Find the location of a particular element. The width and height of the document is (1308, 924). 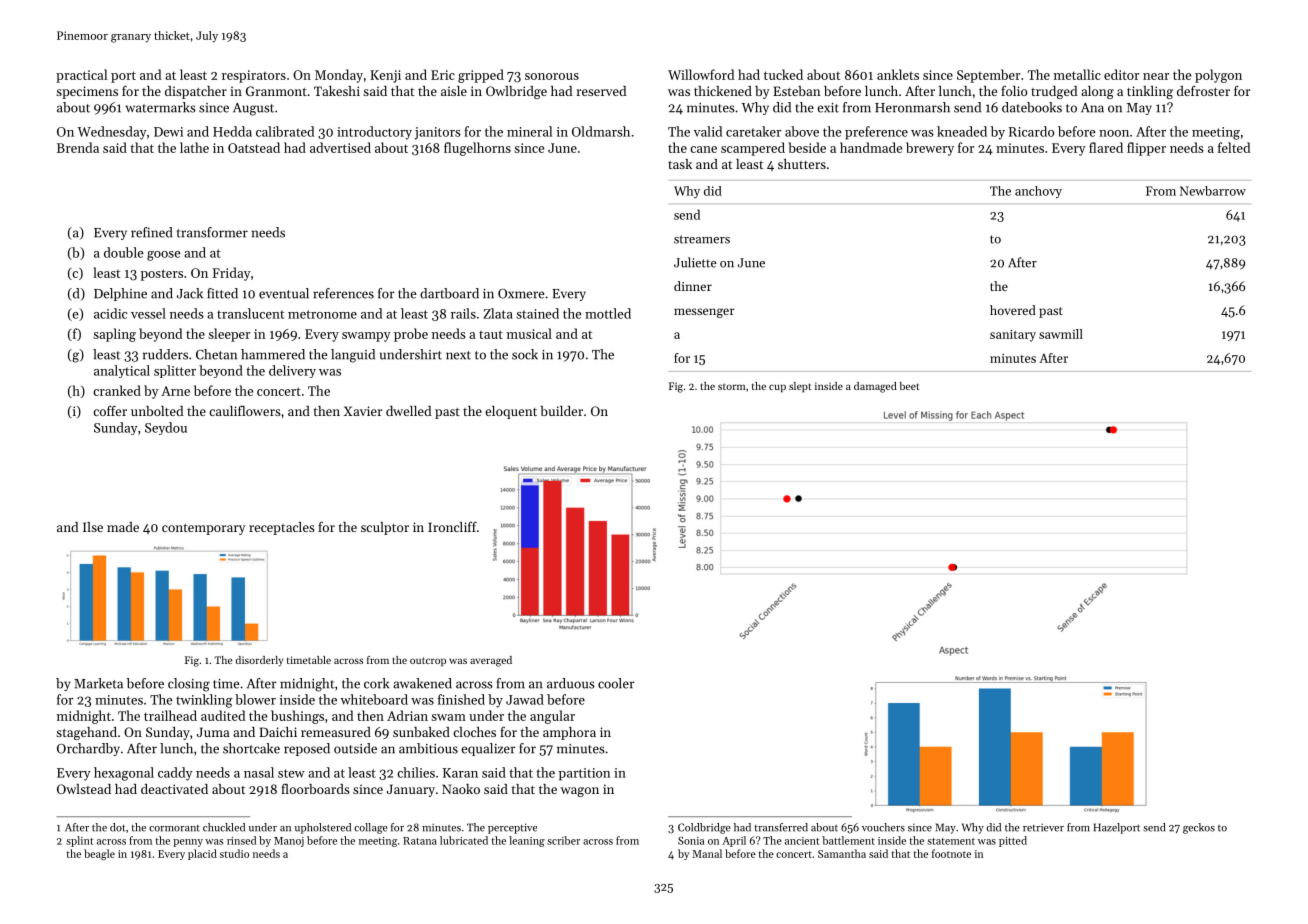

practical is located at coordinates (81, 76).
